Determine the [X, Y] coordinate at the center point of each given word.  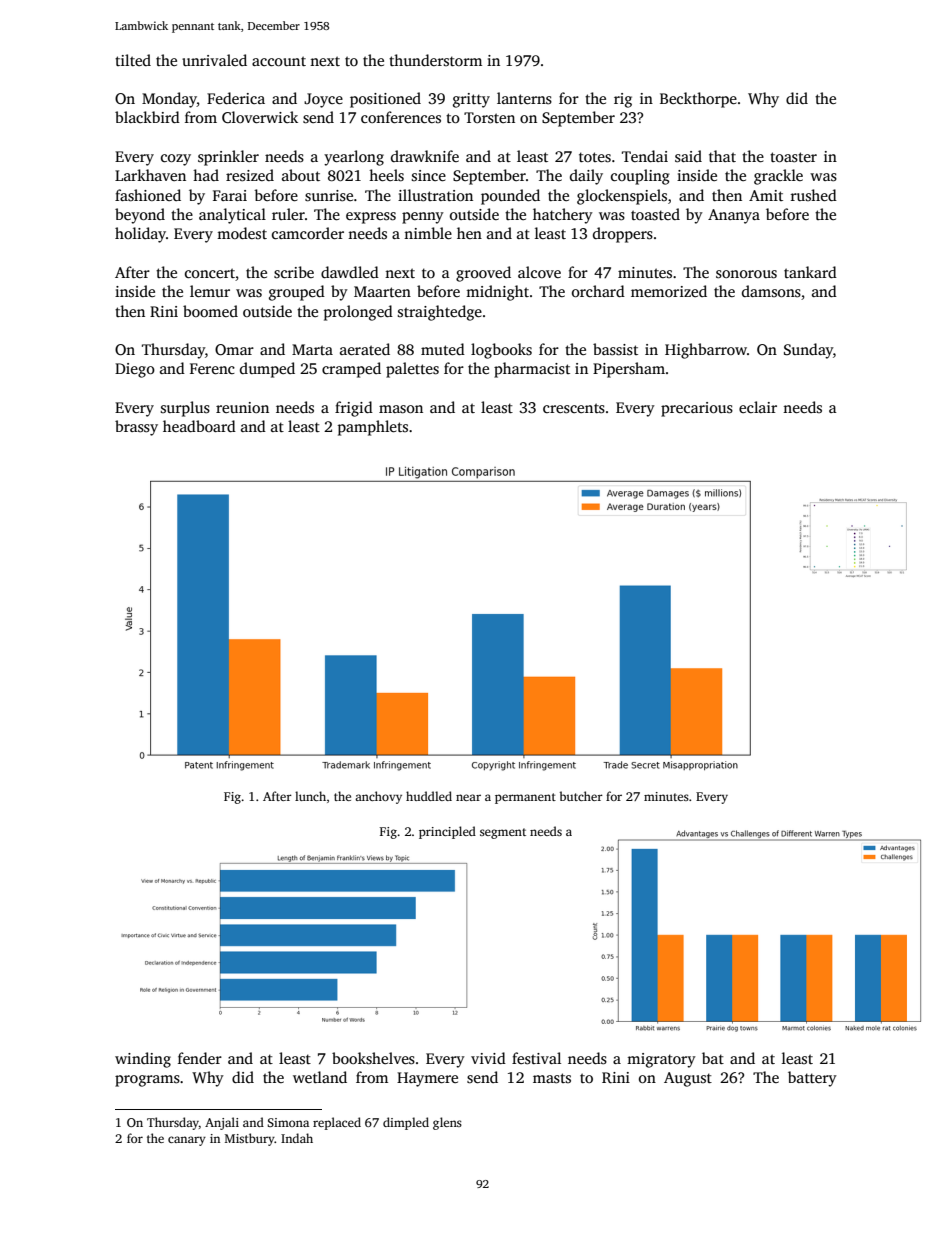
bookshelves [373, 1058]
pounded [510, 197]
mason [401, 409]
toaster [793, 157]
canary [187, 1141]
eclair [758, 407]
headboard [199, 426]
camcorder [308, 233]
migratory [661, 1060]
